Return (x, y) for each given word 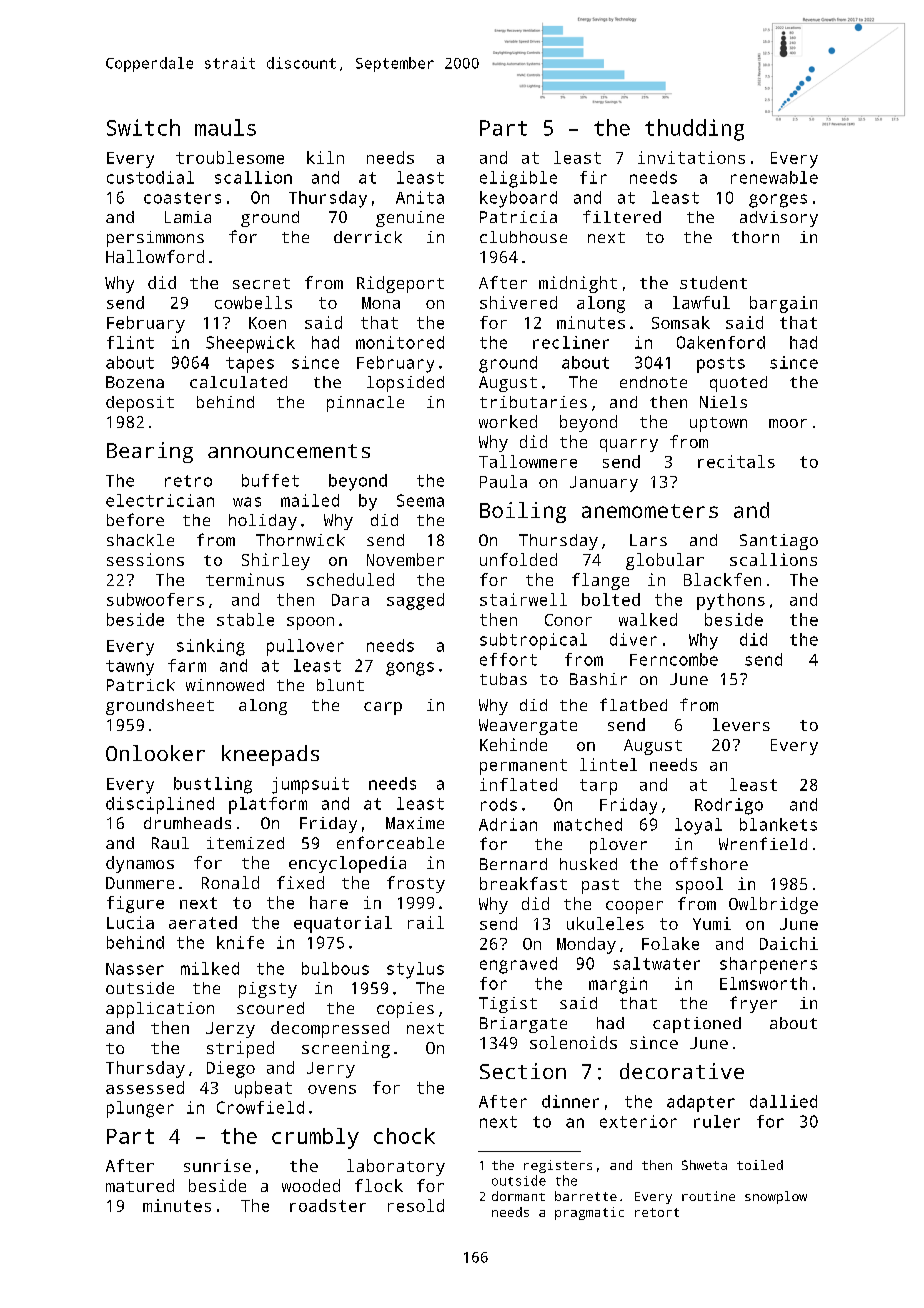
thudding (694, 130)
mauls (225, 127)
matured (140, 1185)
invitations (691, 157)
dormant (518, 1196)
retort (657, 1212)
